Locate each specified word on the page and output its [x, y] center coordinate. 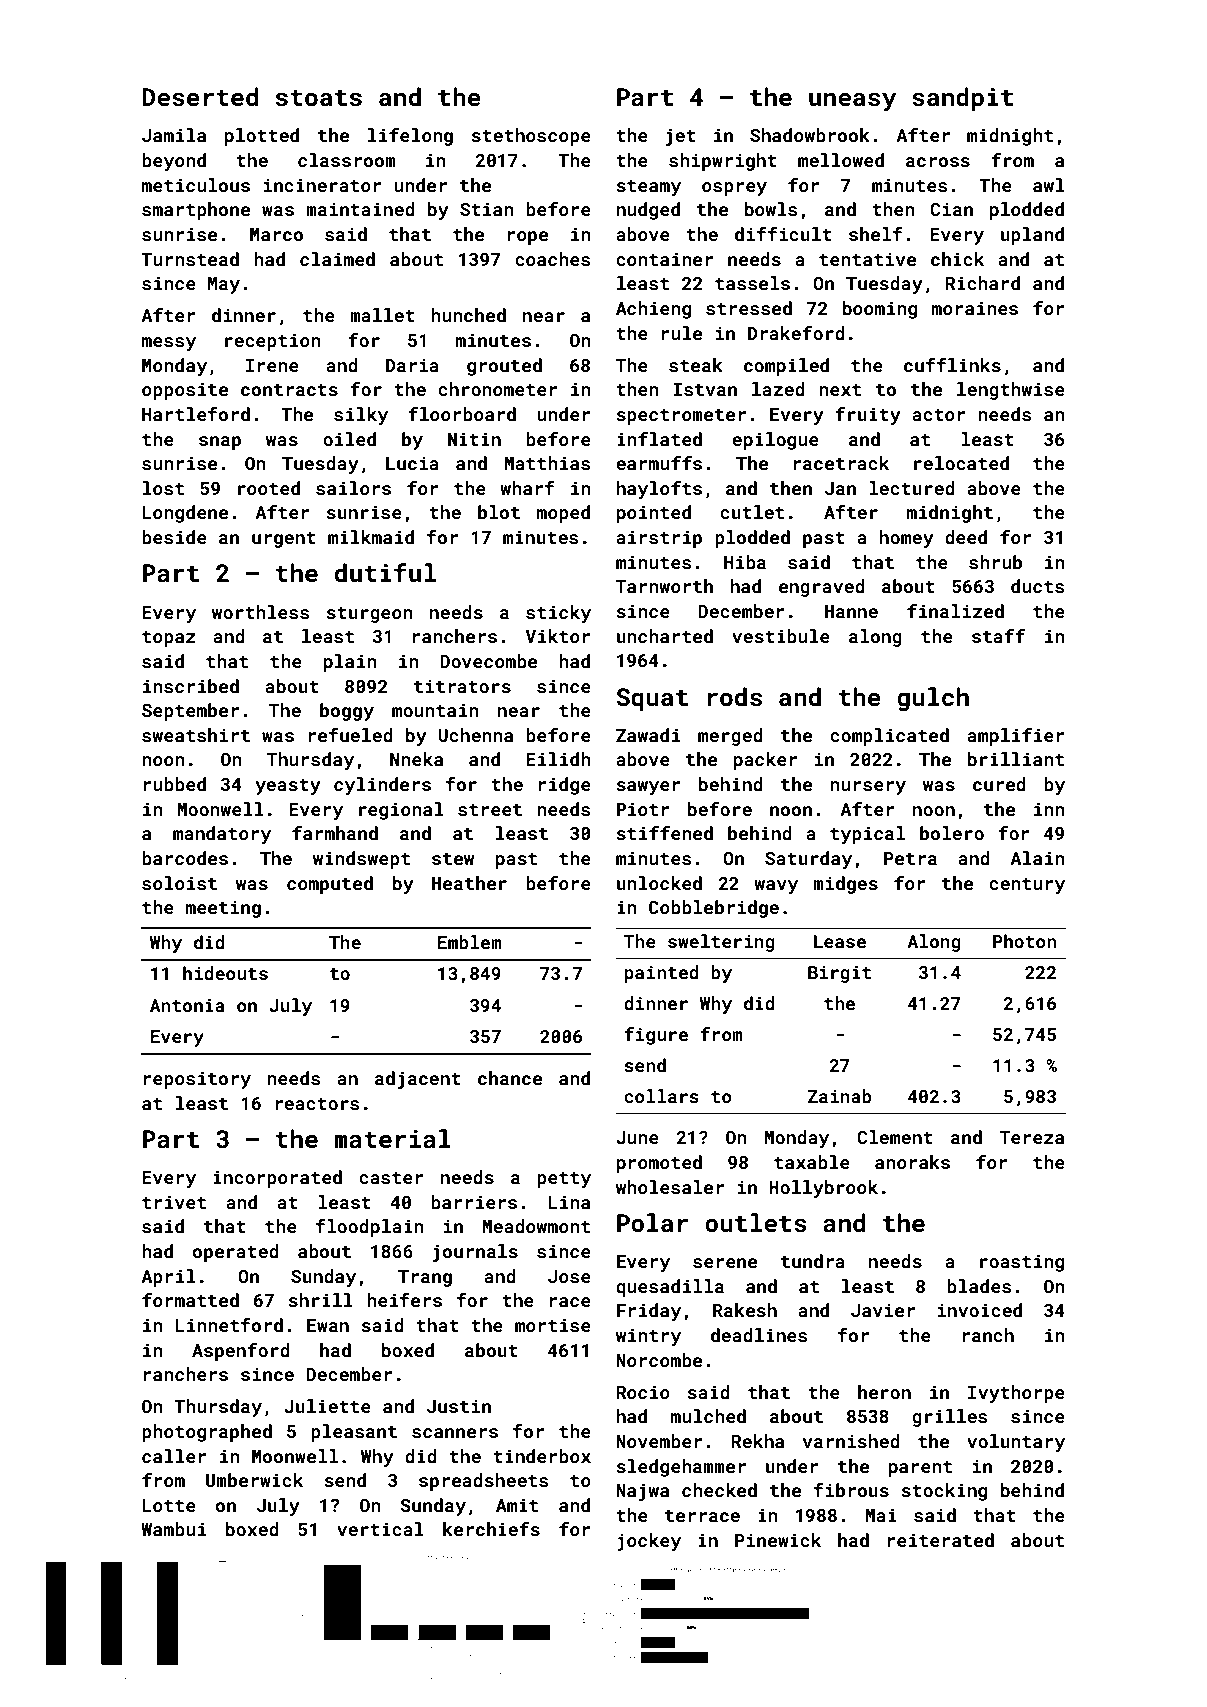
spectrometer [681, 417]
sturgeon [370, 615]
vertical [380, 1529]
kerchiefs [491, 1529]
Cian [951, 209]
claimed [337, 259]
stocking [944, 1492]
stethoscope [531, 137]
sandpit [962, 99]
